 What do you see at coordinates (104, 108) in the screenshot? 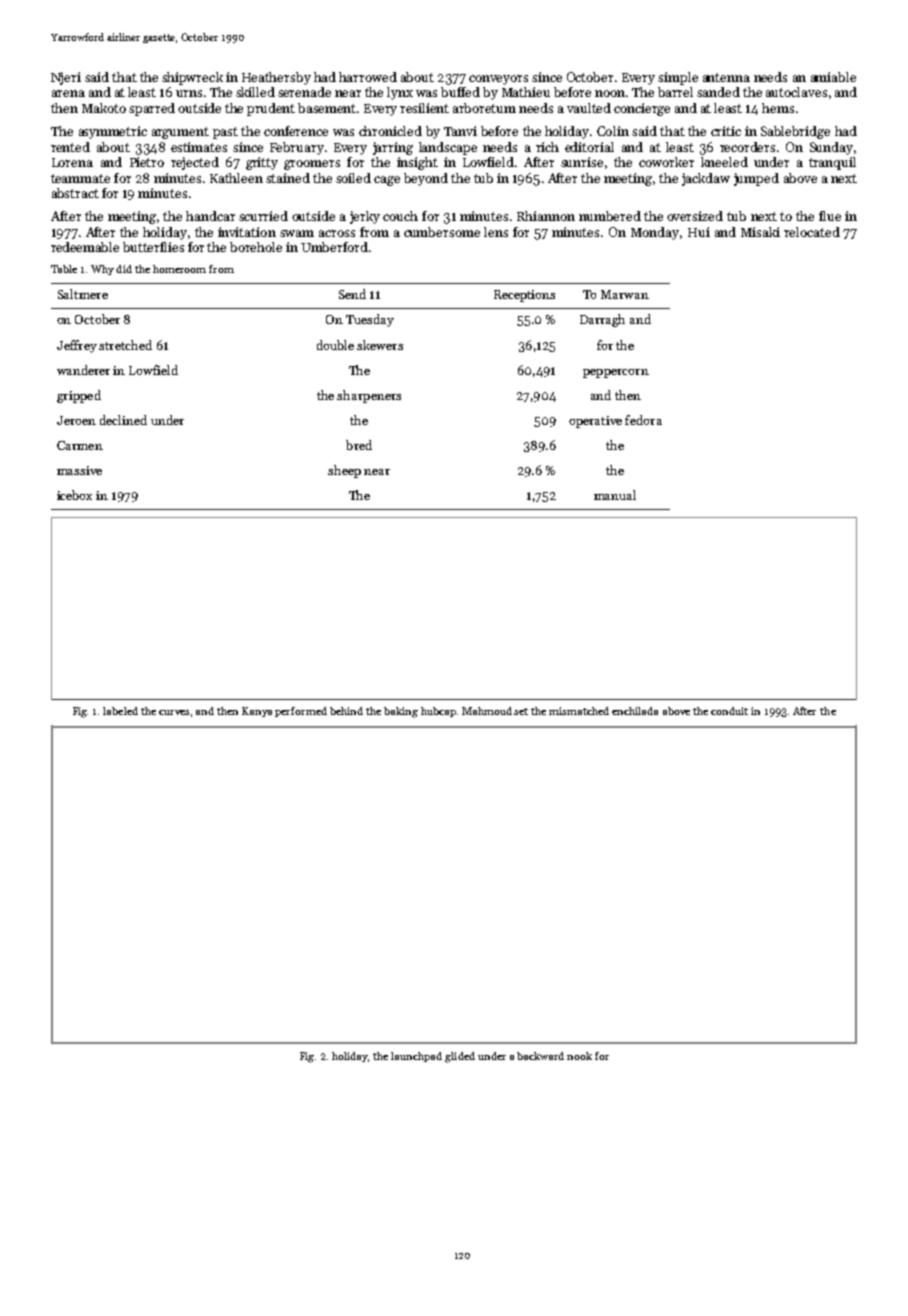
I see `Makoto` at bounding box center [104, 108].
